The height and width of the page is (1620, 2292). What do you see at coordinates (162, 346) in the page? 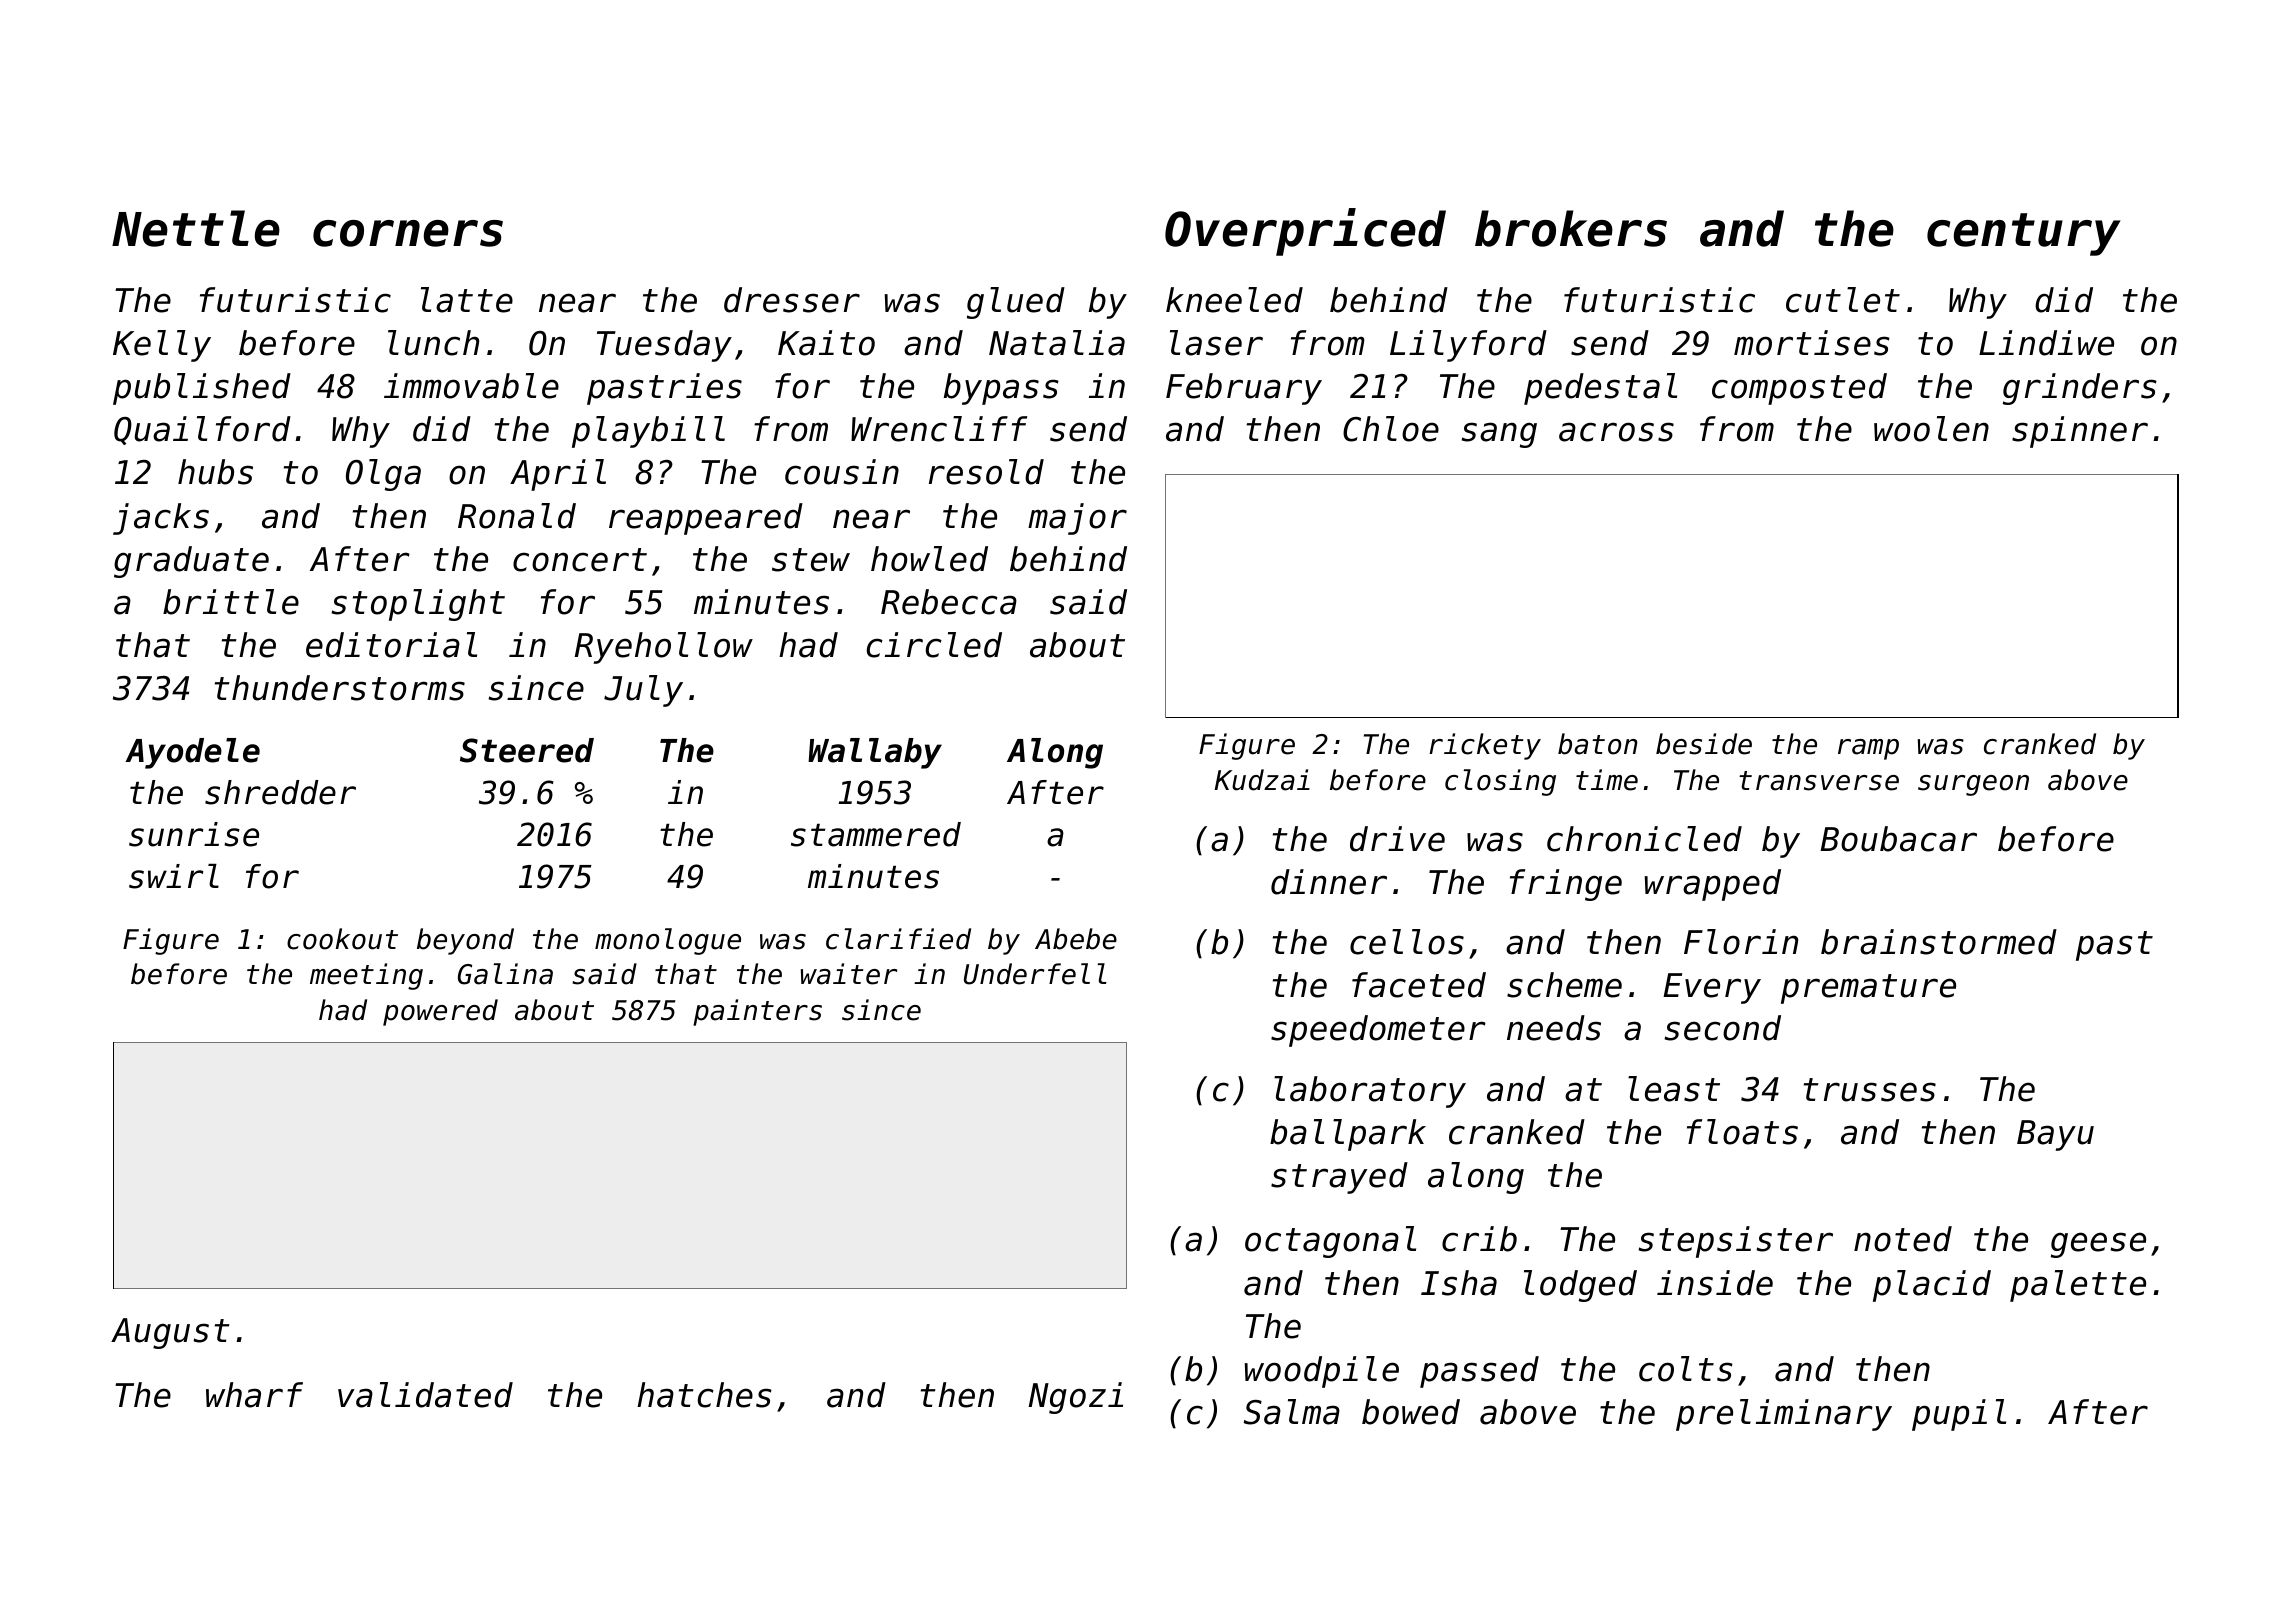
I see `Kelly` at bounding box center [162, 346].
